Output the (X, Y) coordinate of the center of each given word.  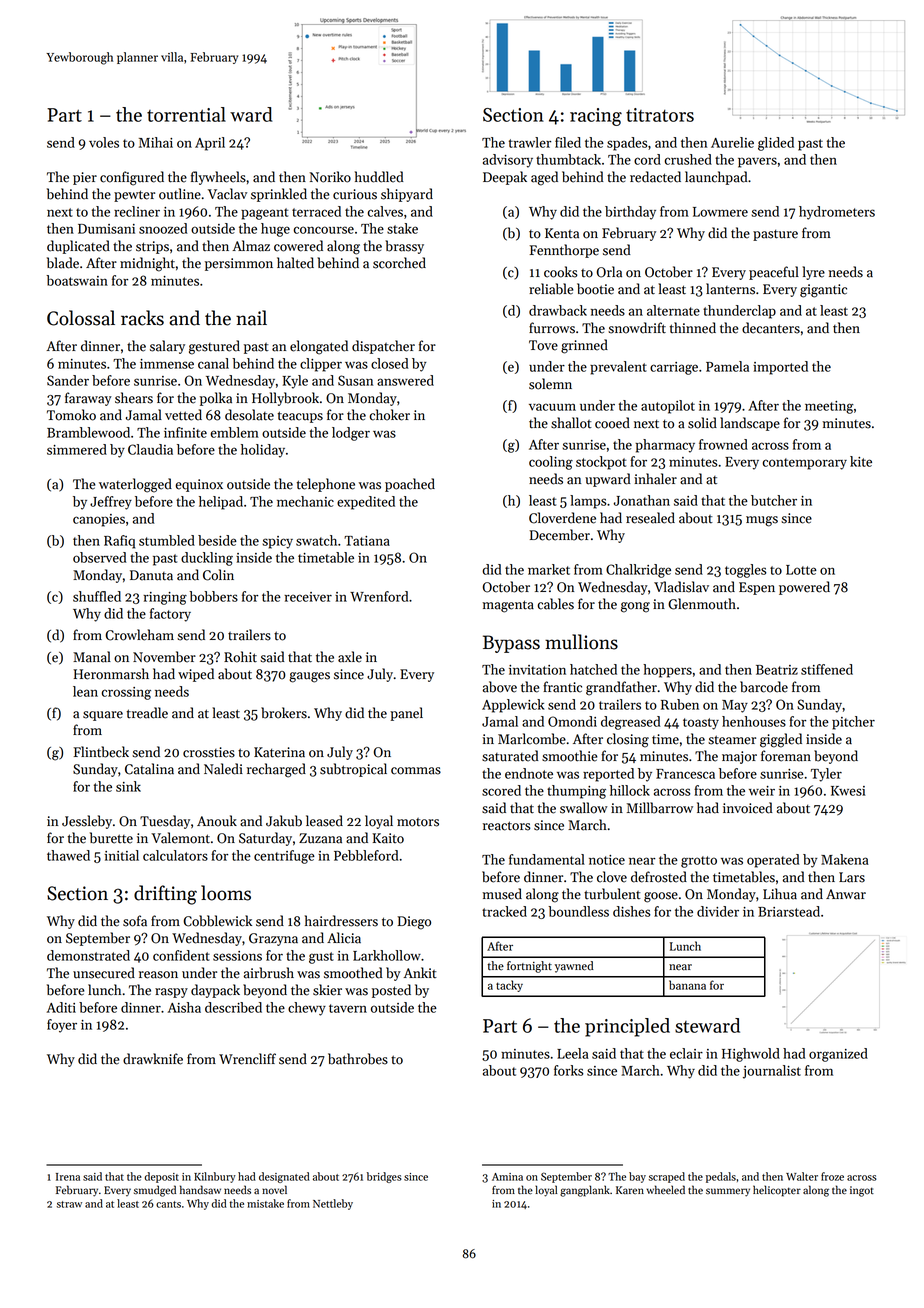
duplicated (78, 247)
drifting (165, 895)
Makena (845, 859)
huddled (379, 177)
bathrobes (358, 1059)
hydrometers (837, 213)
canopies (99, 520)
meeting (829, 407)
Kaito (388, 838)
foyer (62, 1026)
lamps (588, 502)
